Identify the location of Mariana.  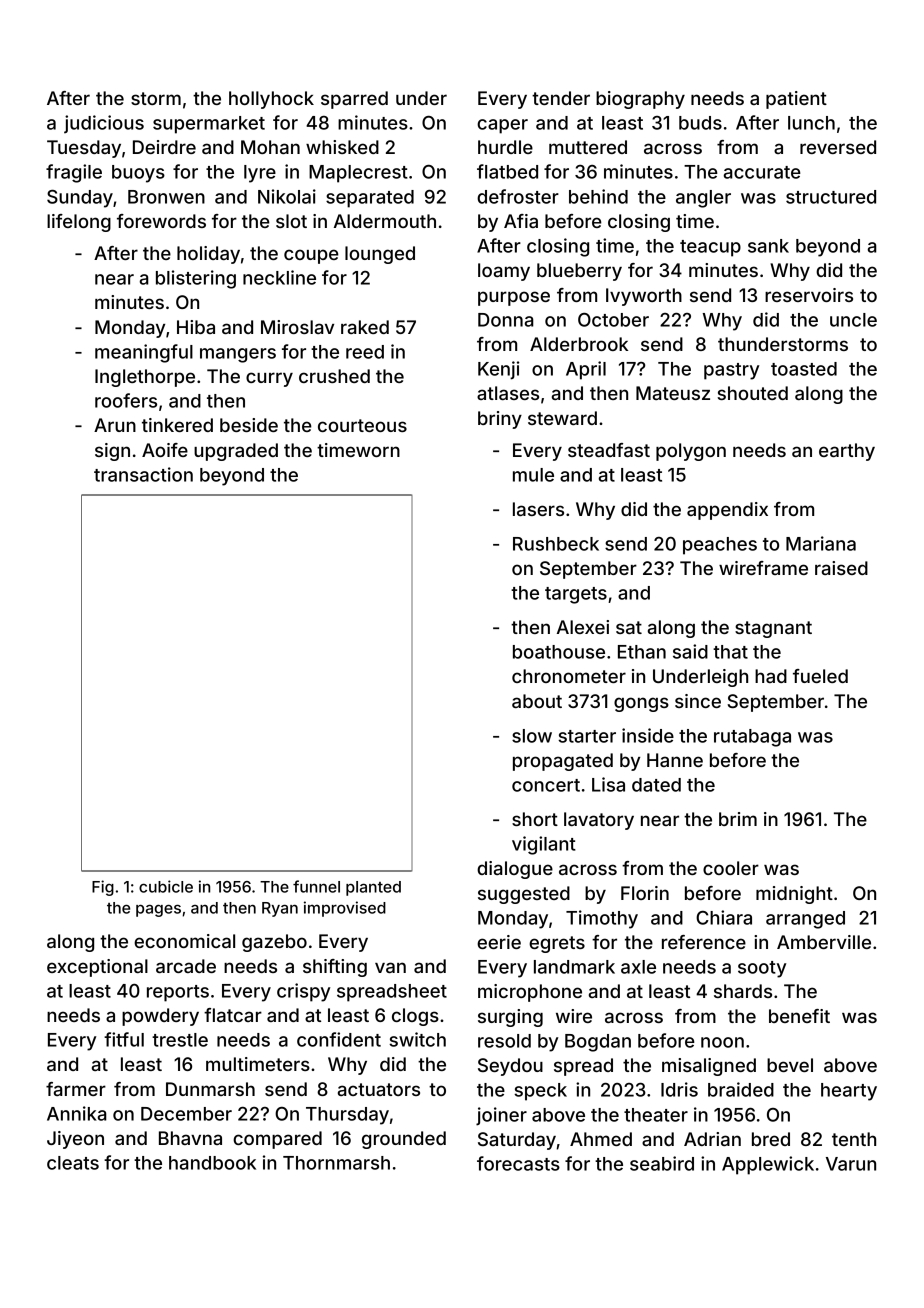
(821, 543).
